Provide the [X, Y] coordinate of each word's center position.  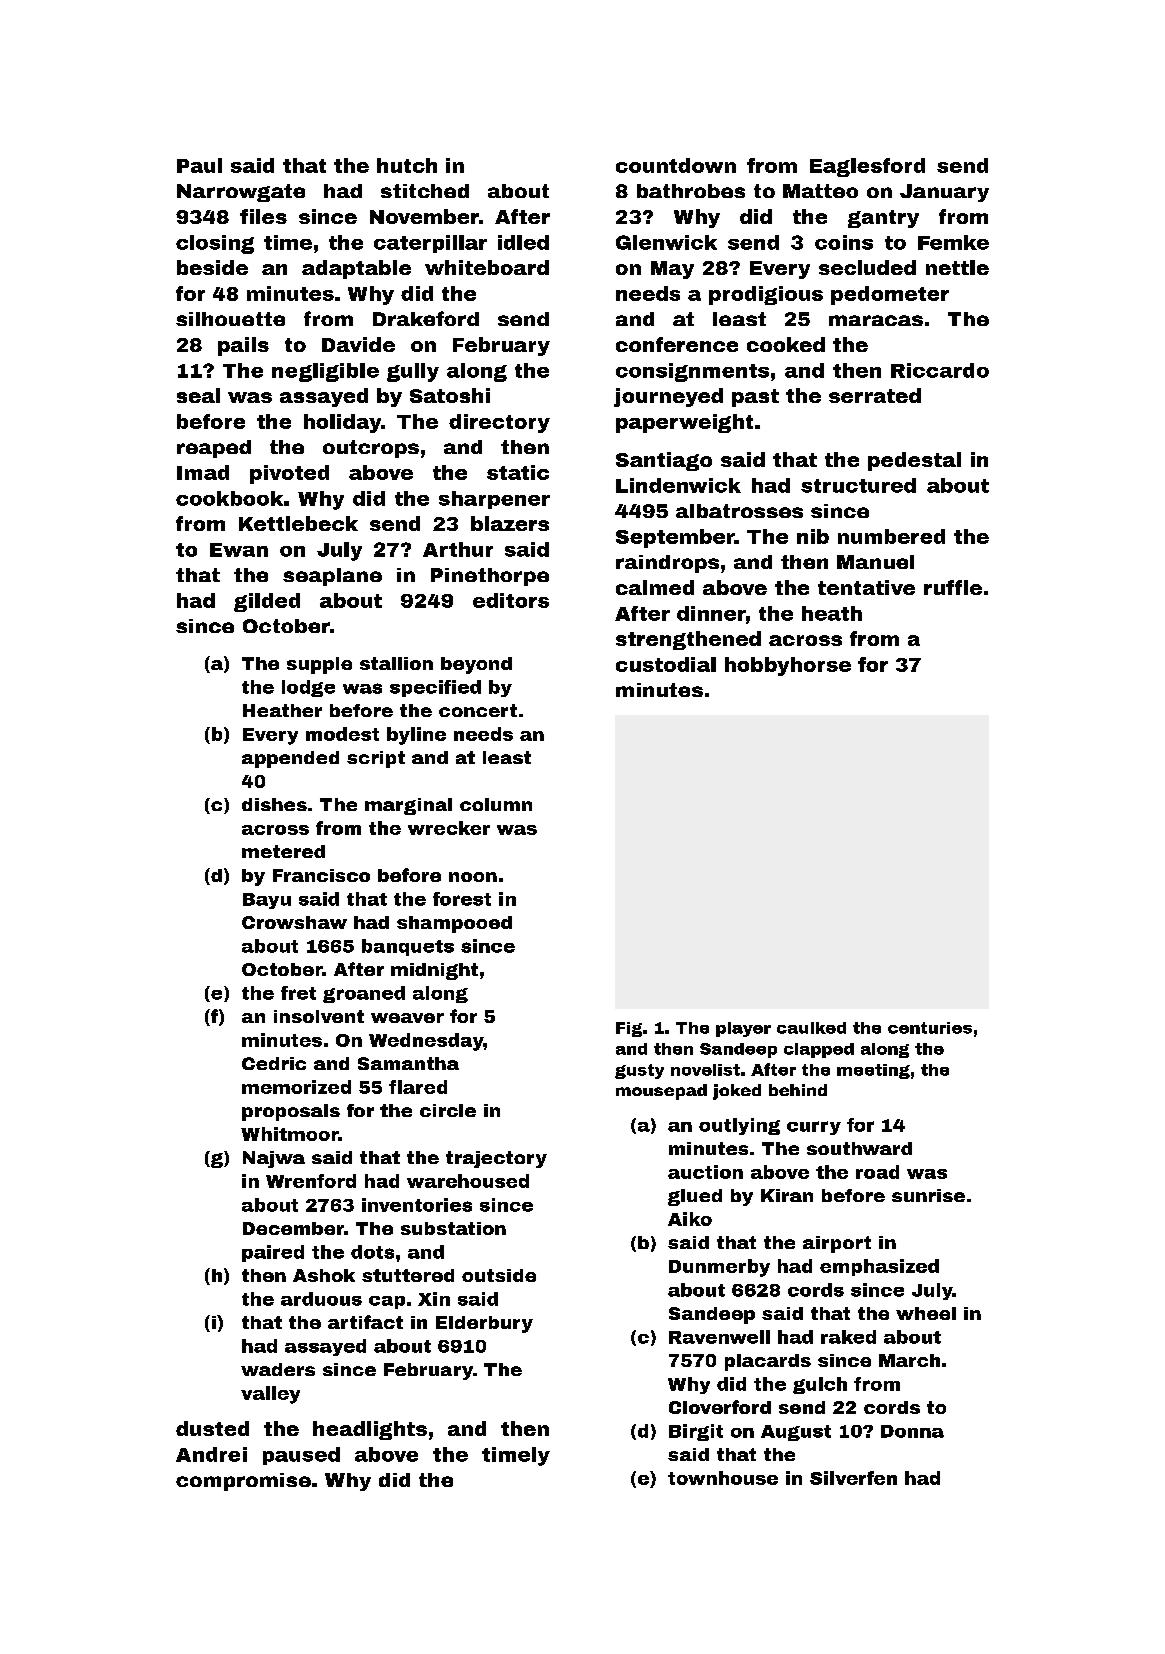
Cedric [274, 1063]
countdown [676, 165]
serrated [875, 395]
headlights [370, 1430]
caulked [811, 1028]
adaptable [356, 269]
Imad [203, 472]
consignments [692, 372]
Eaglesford [867, 167]
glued [695, 1197]
